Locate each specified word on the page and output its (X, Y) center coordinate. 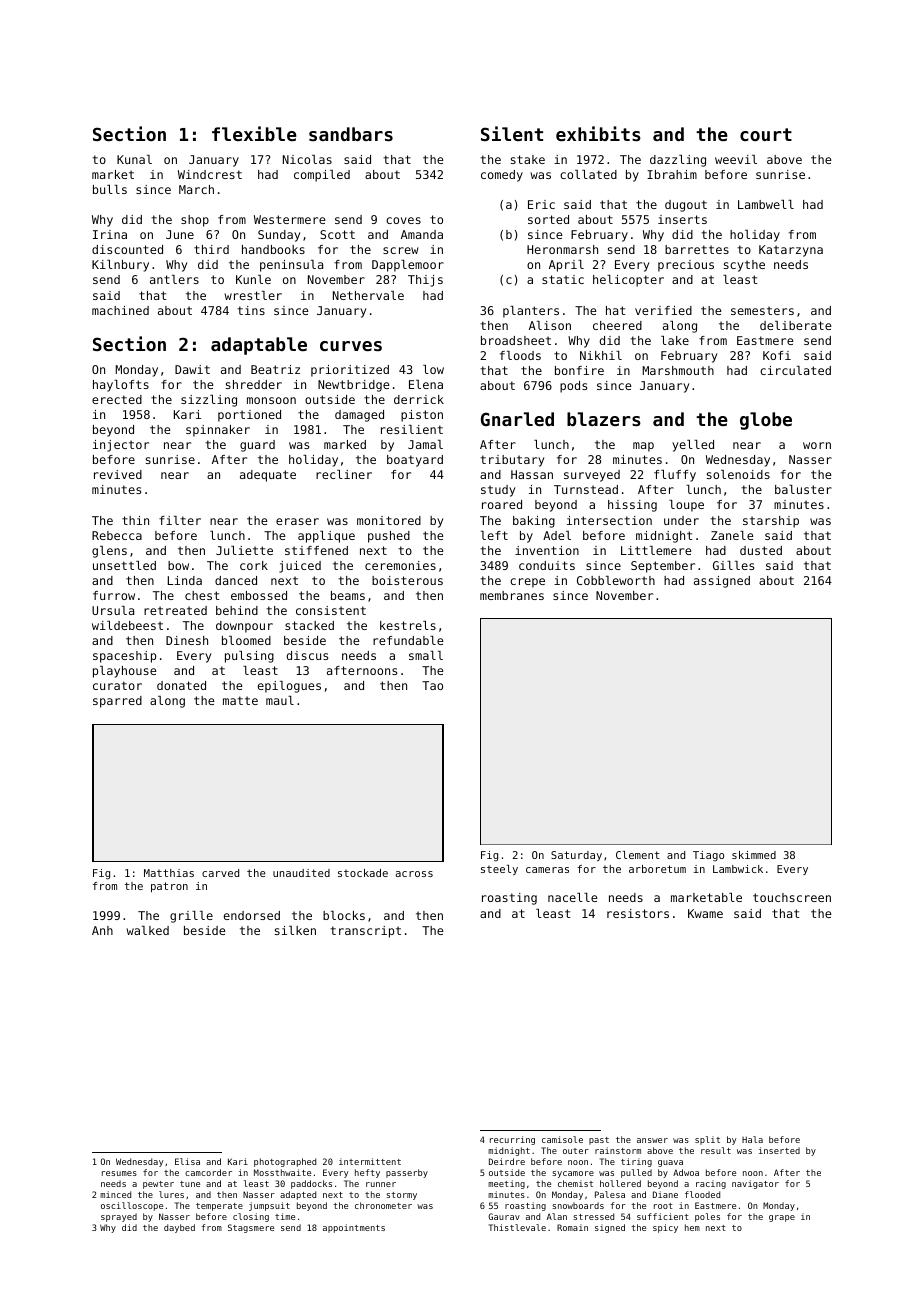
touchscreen (792, 897)
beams (348, 595)
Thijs (425, 281)
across (414, 874)
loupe (686, 506)
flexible (254, 133)
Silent (512, 133)
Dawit (192, 369)
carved (220, 873)
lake (675, 340)
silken (295, 930)
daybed (179, 1228)
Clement (638, 855)
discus (307, 655)
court (766, 134)
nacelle (573, 897)
